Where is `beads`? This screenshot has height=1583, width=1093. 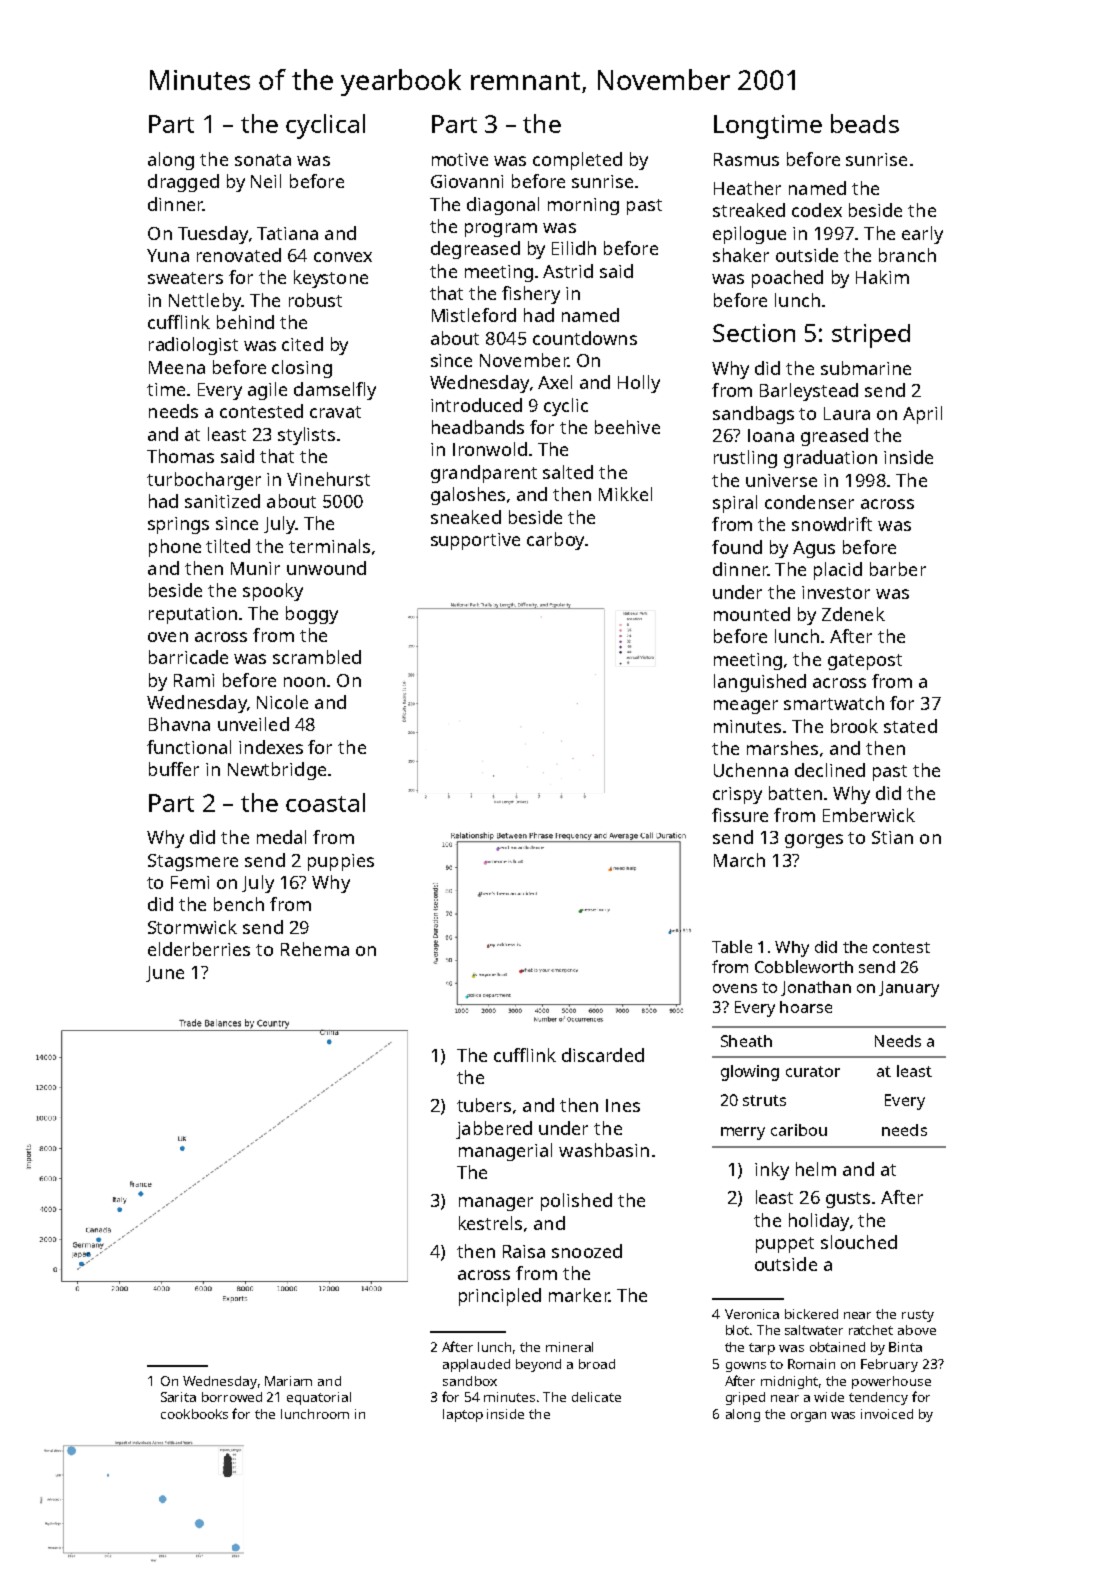 beads is located at coordinates (865, 123).
